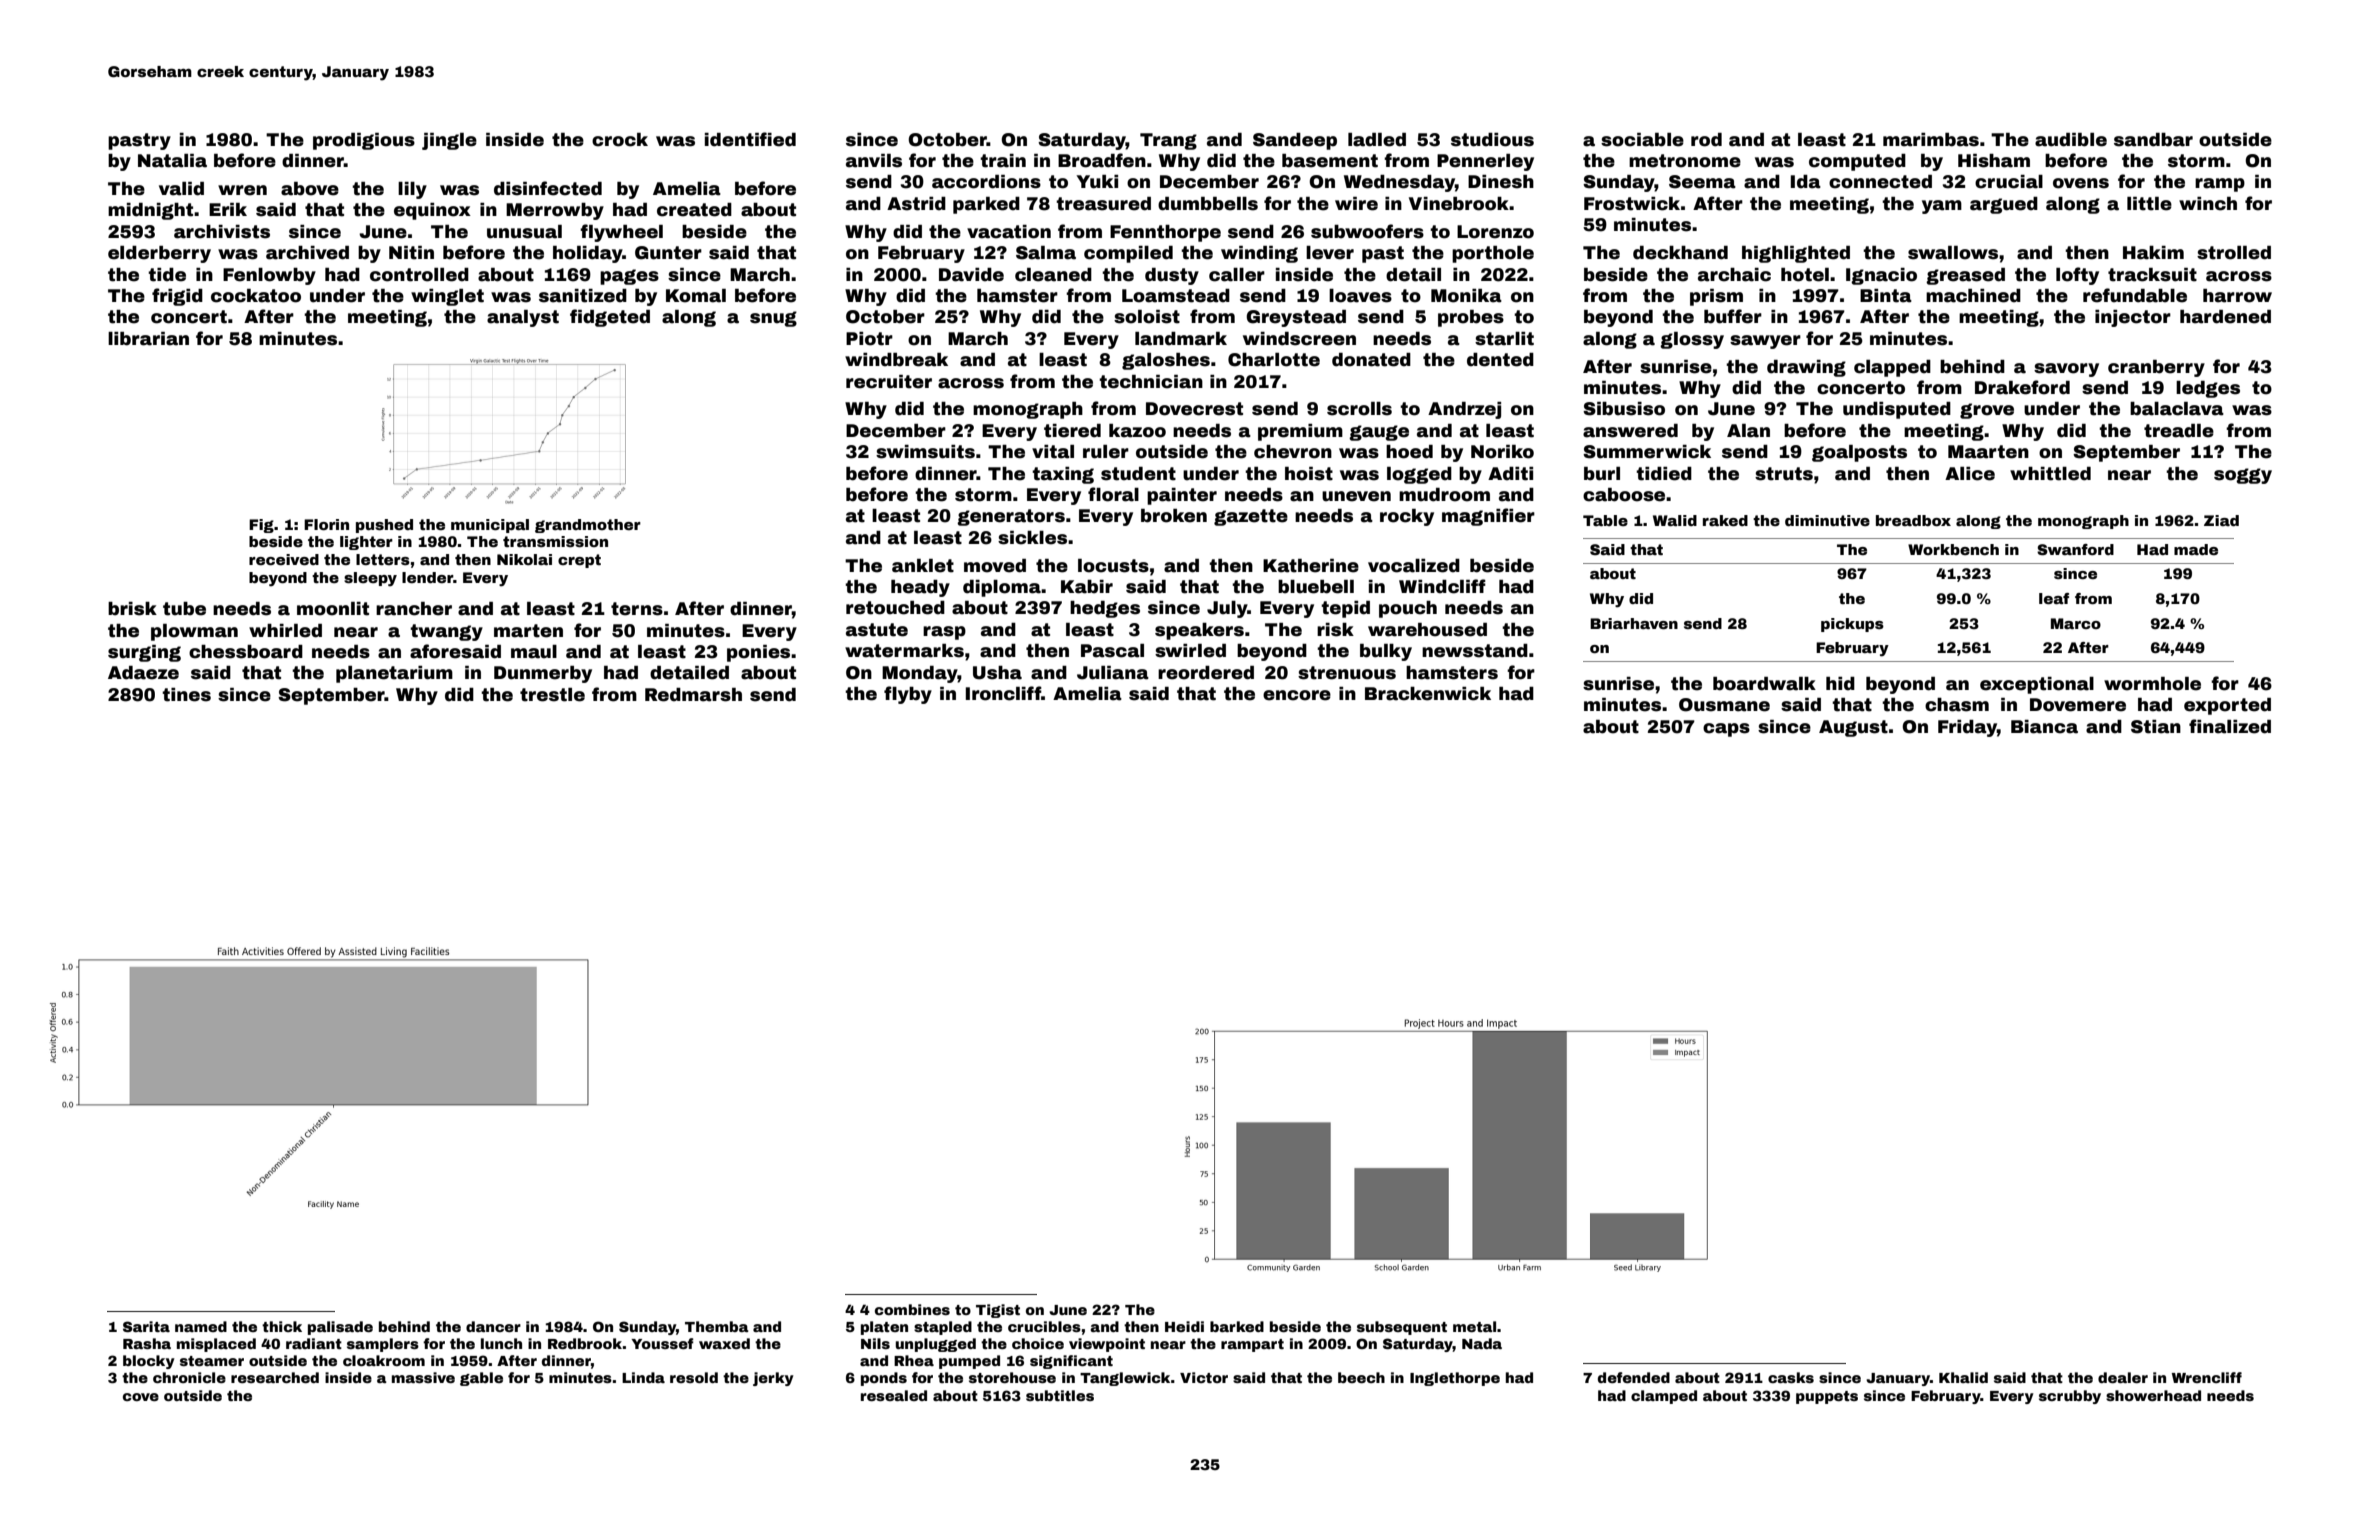  I want to click on clamped, so click(1664, 1397).
